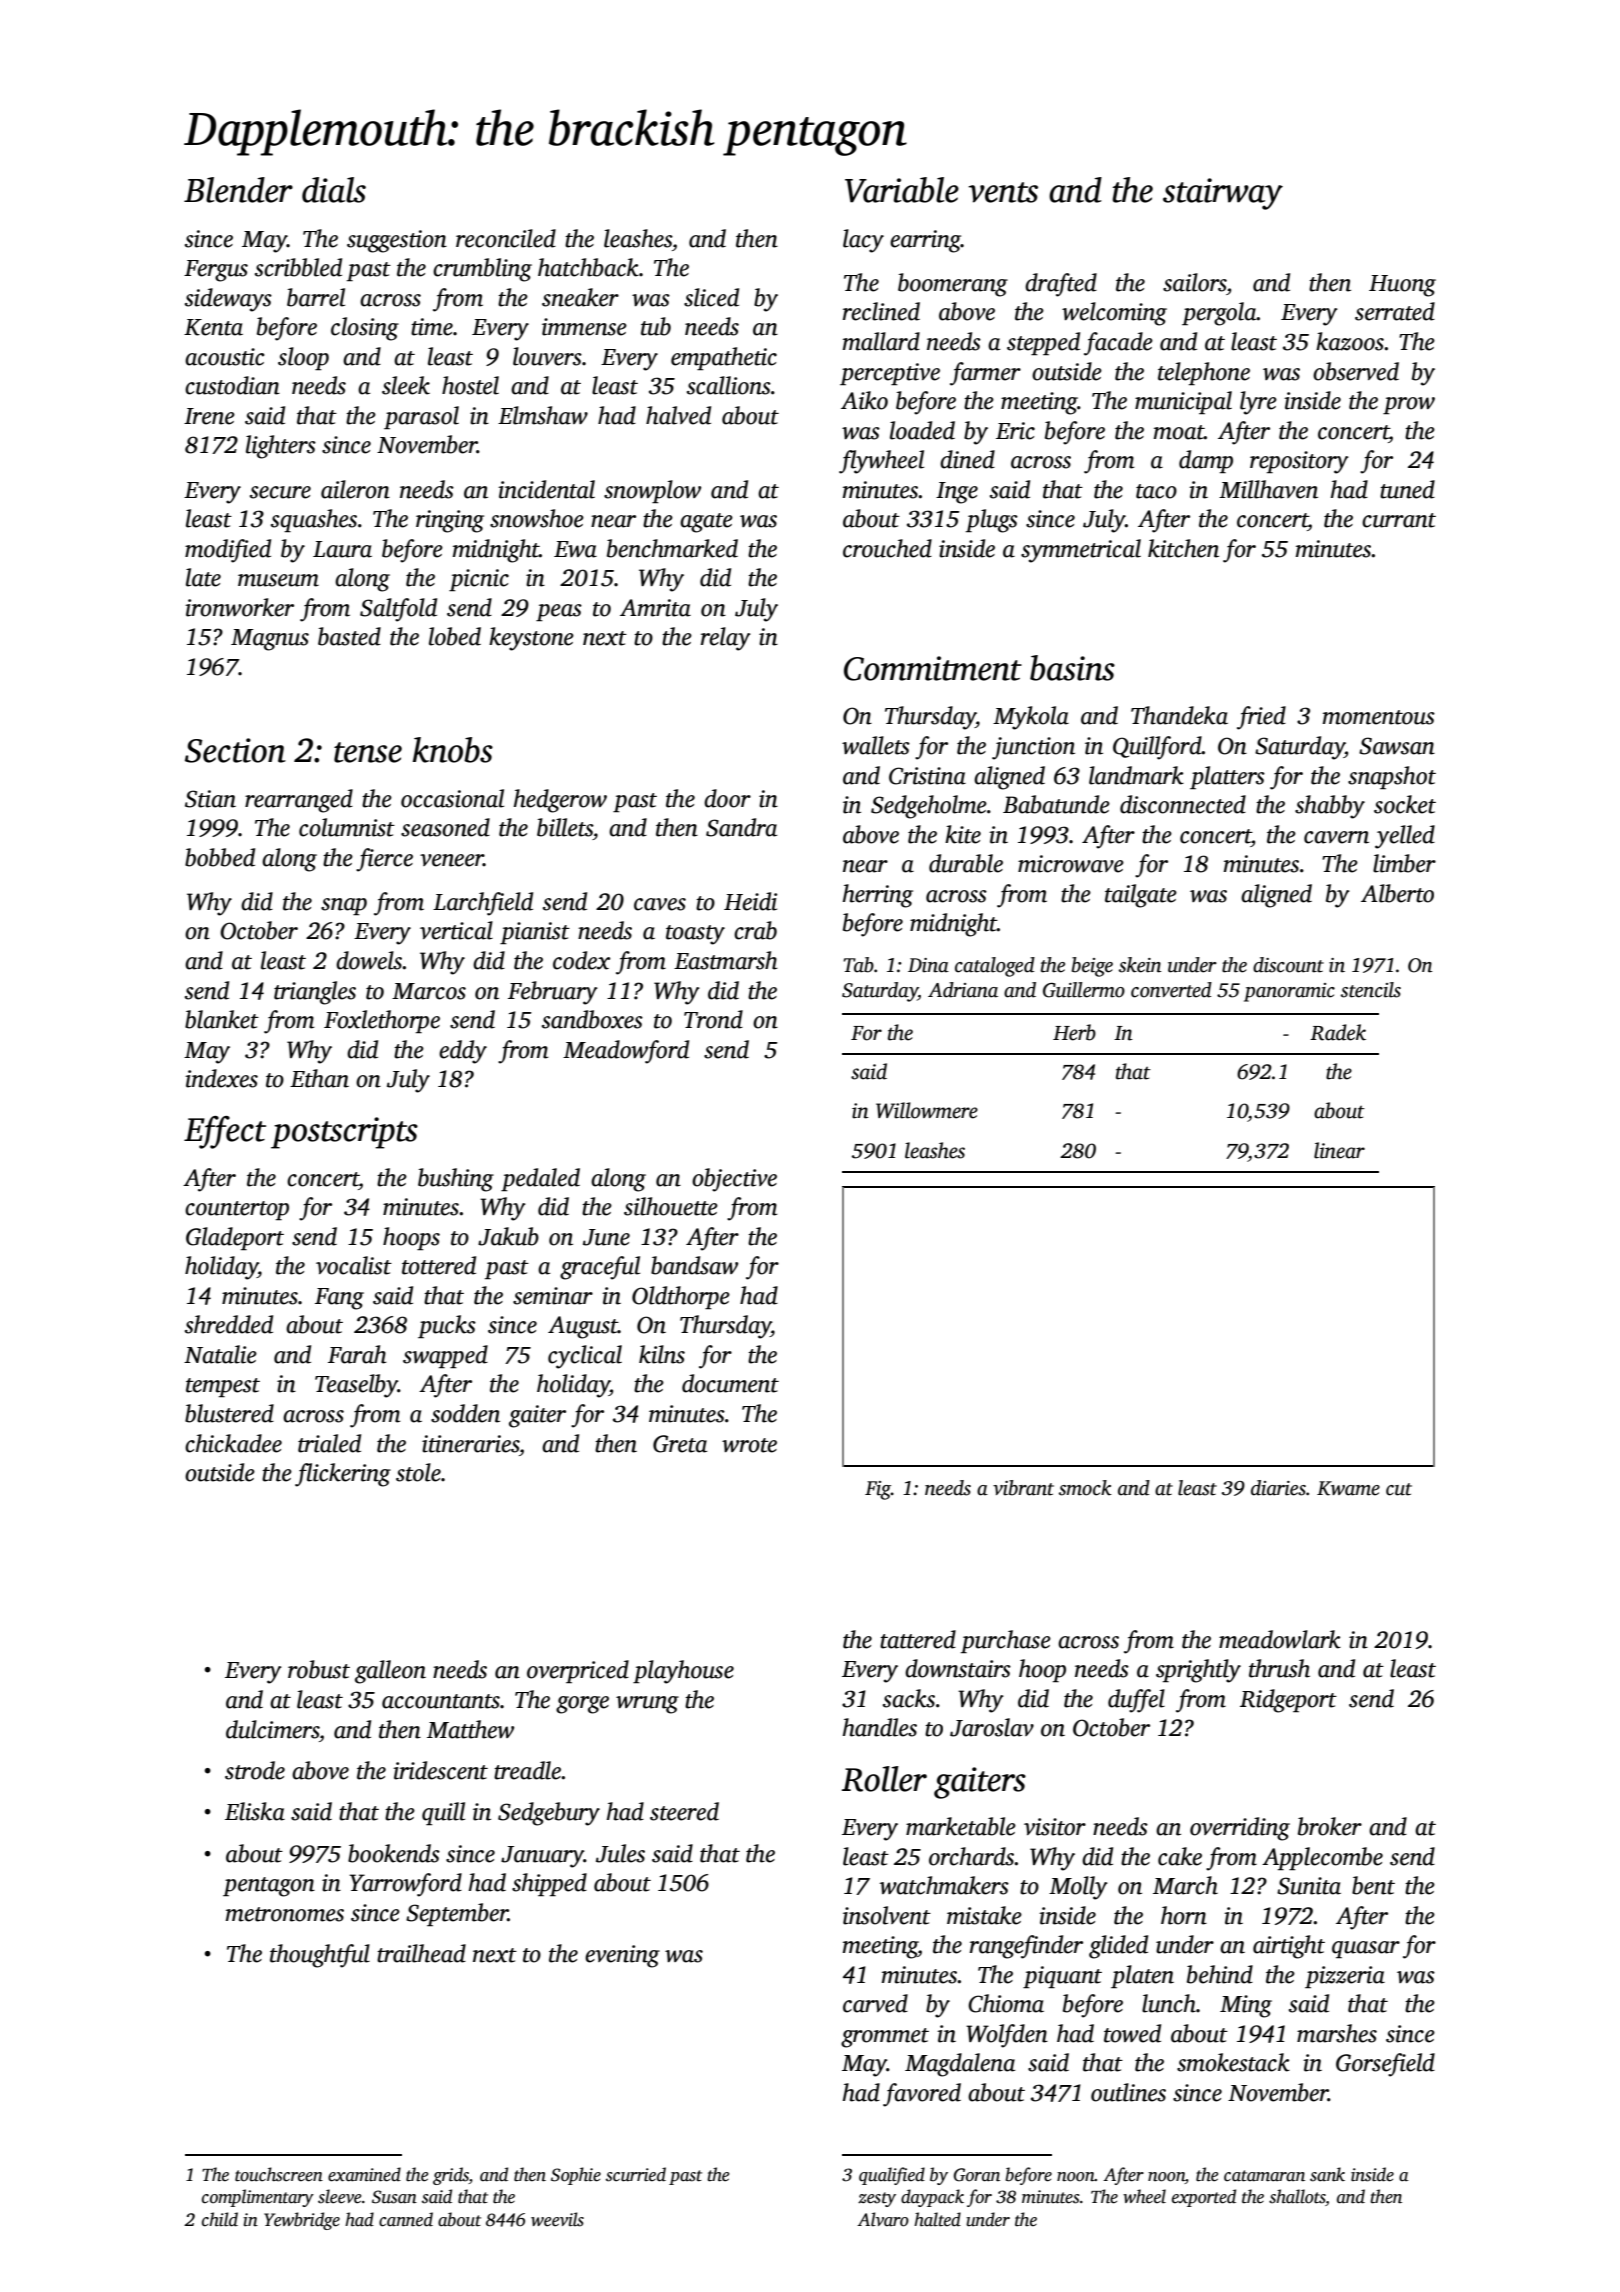  What do you see at coordinates (656, 326) in the screenshot?
I see `tub` at bounding box center [656, 326].
